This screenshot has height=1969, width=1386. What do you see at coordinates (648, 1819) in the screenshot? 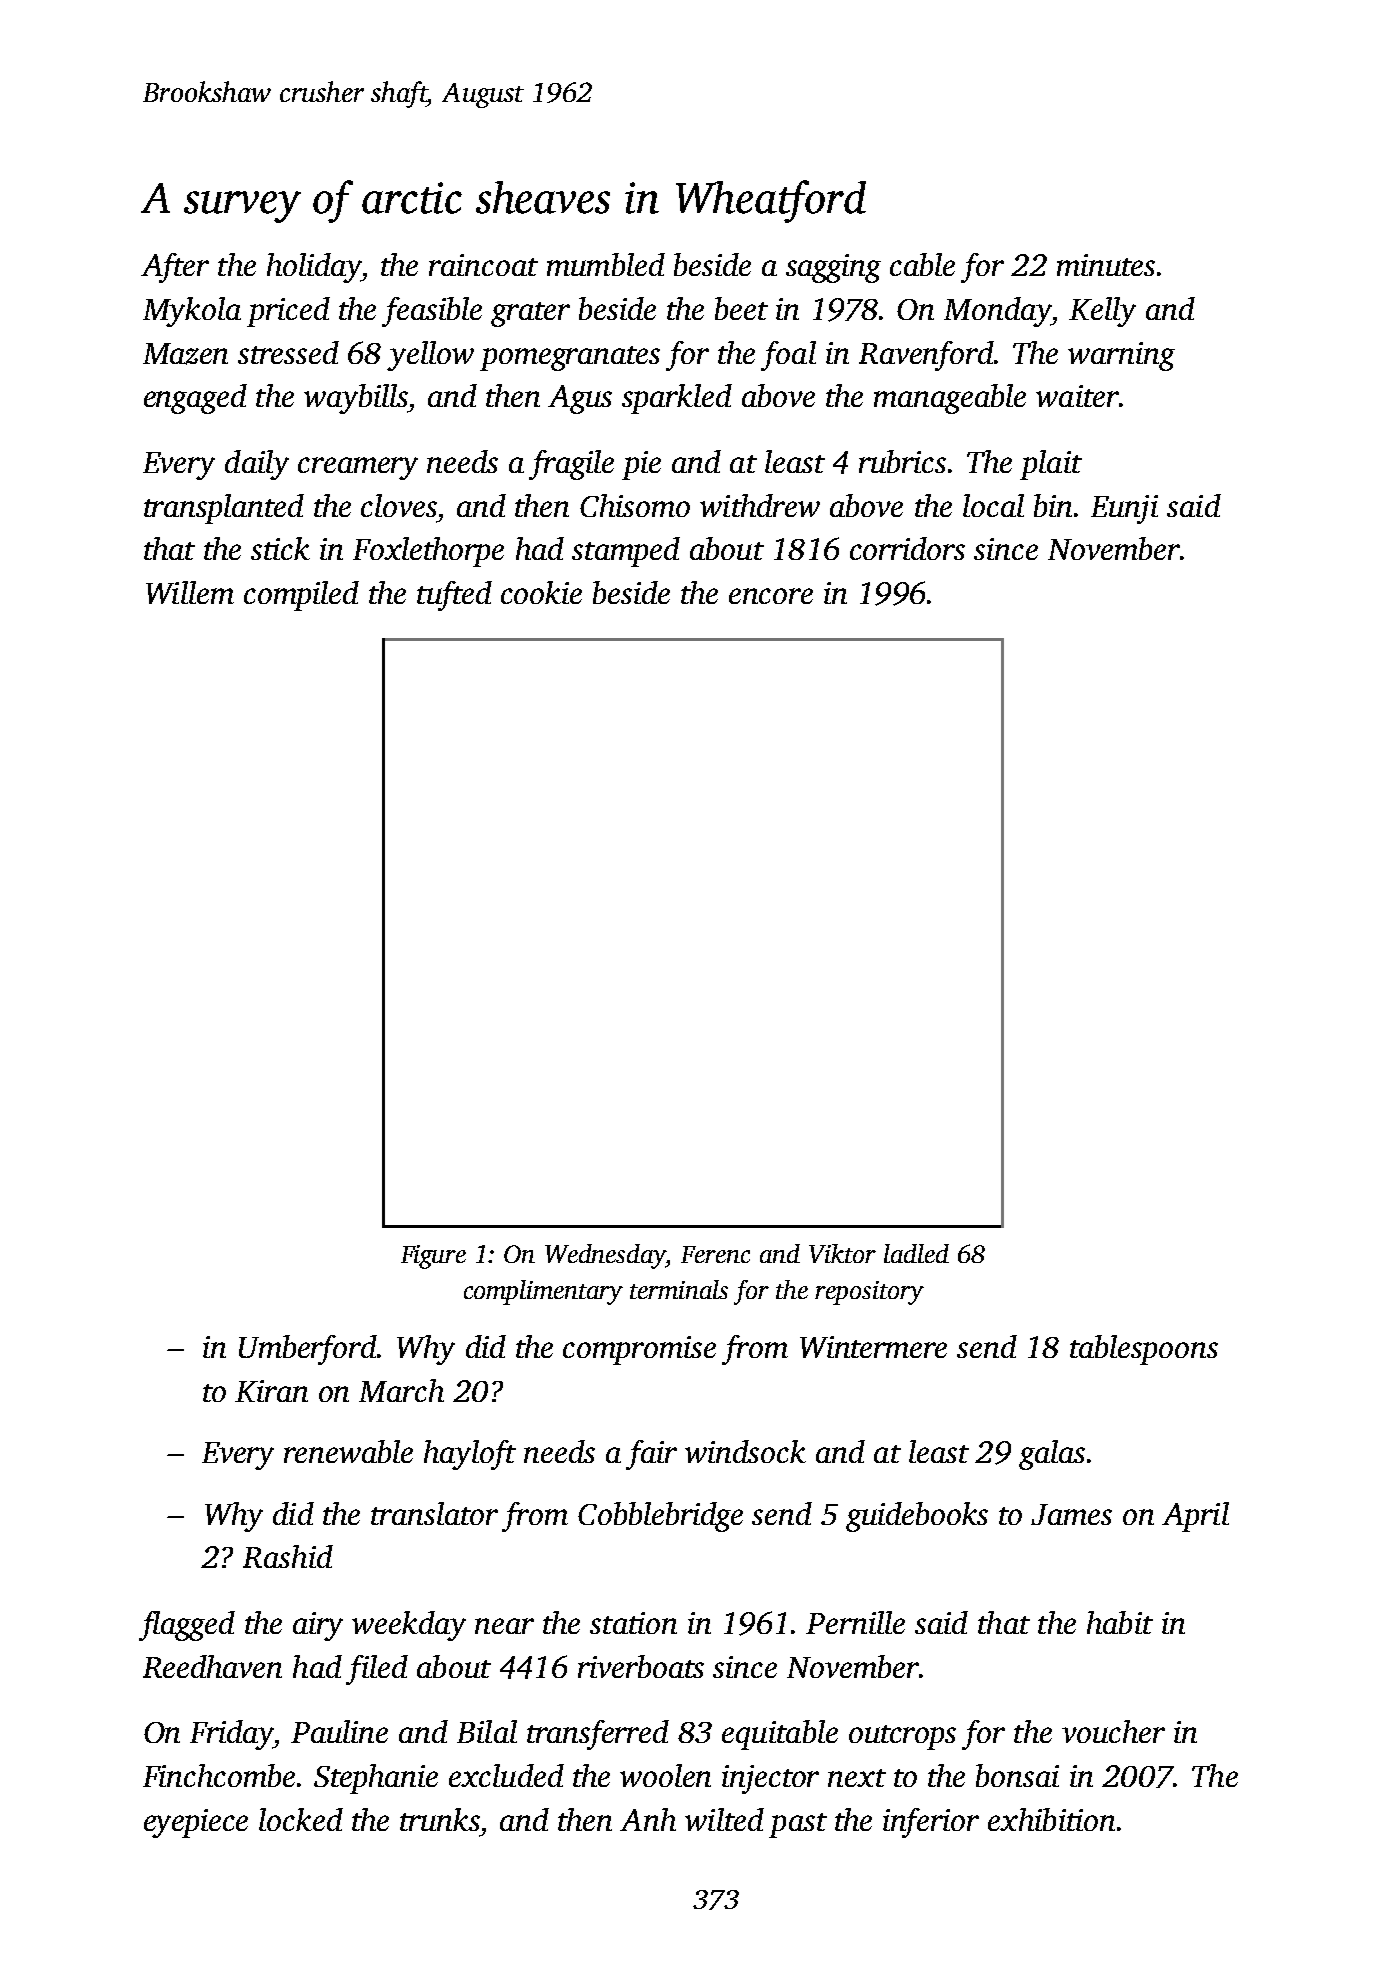
I see `Anh` at bounding box center [648, 1819].
